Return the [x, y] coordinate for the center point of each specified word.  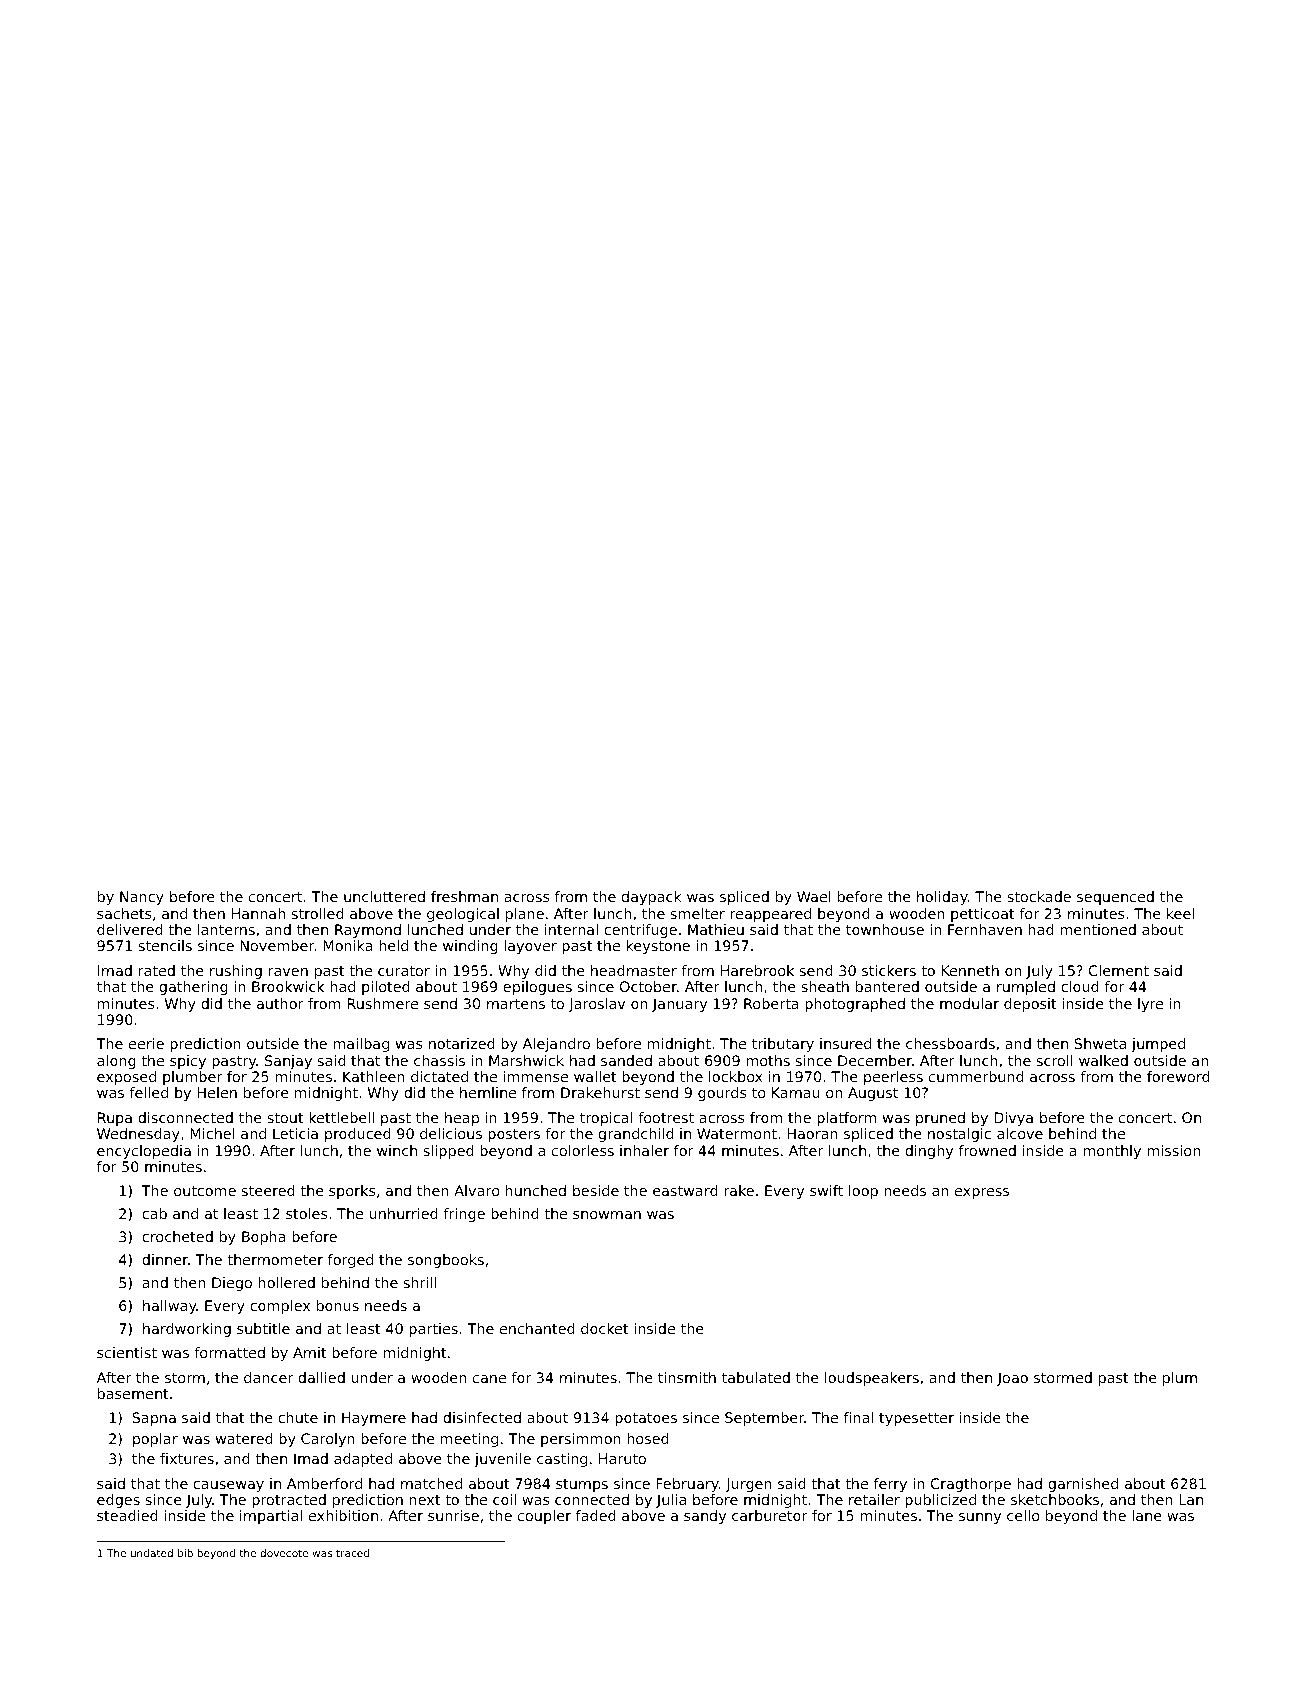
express [982, 1193]
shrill [420, 1282]
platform [847, 1119]
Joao [1012, 1379]
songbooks [446, 1261]
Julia [671, 1501]
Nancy [142, 898]
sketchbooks [1055, 1499]
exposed [126, 1078]
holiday [942, 898]
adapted [363, 1460]
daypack [652, 898]
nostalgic [959, 1135]
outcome [205, 1191]
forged [350, 1261]
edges [118, 1501]
